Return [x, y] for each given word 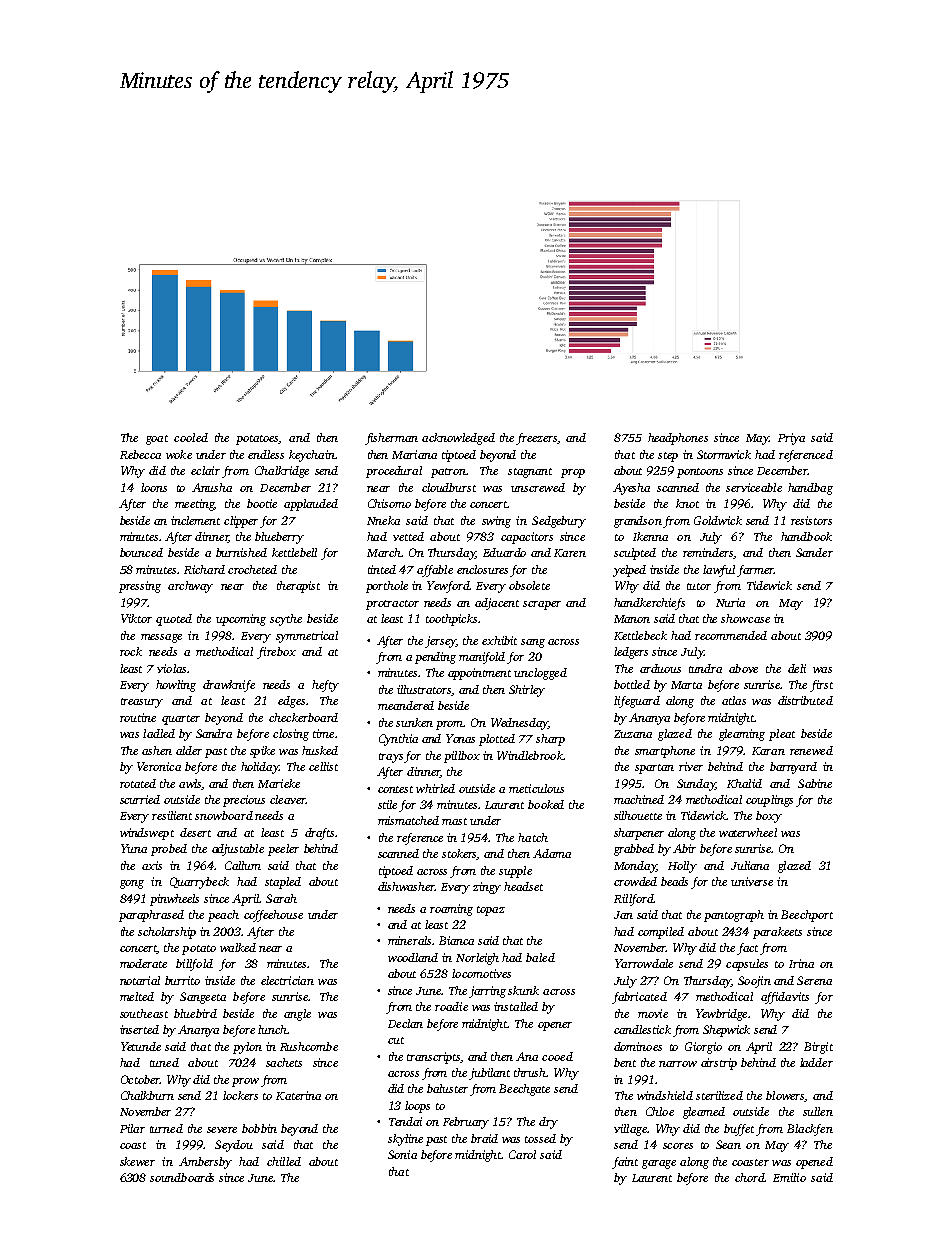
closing [291, 735]
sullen [818, 1111]
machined [639, 799]
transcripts [434, 1058]
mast [454, 821]
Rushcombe [309, 1046]
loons [154, 487]
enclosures [482, 569]
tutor [699, 586]
